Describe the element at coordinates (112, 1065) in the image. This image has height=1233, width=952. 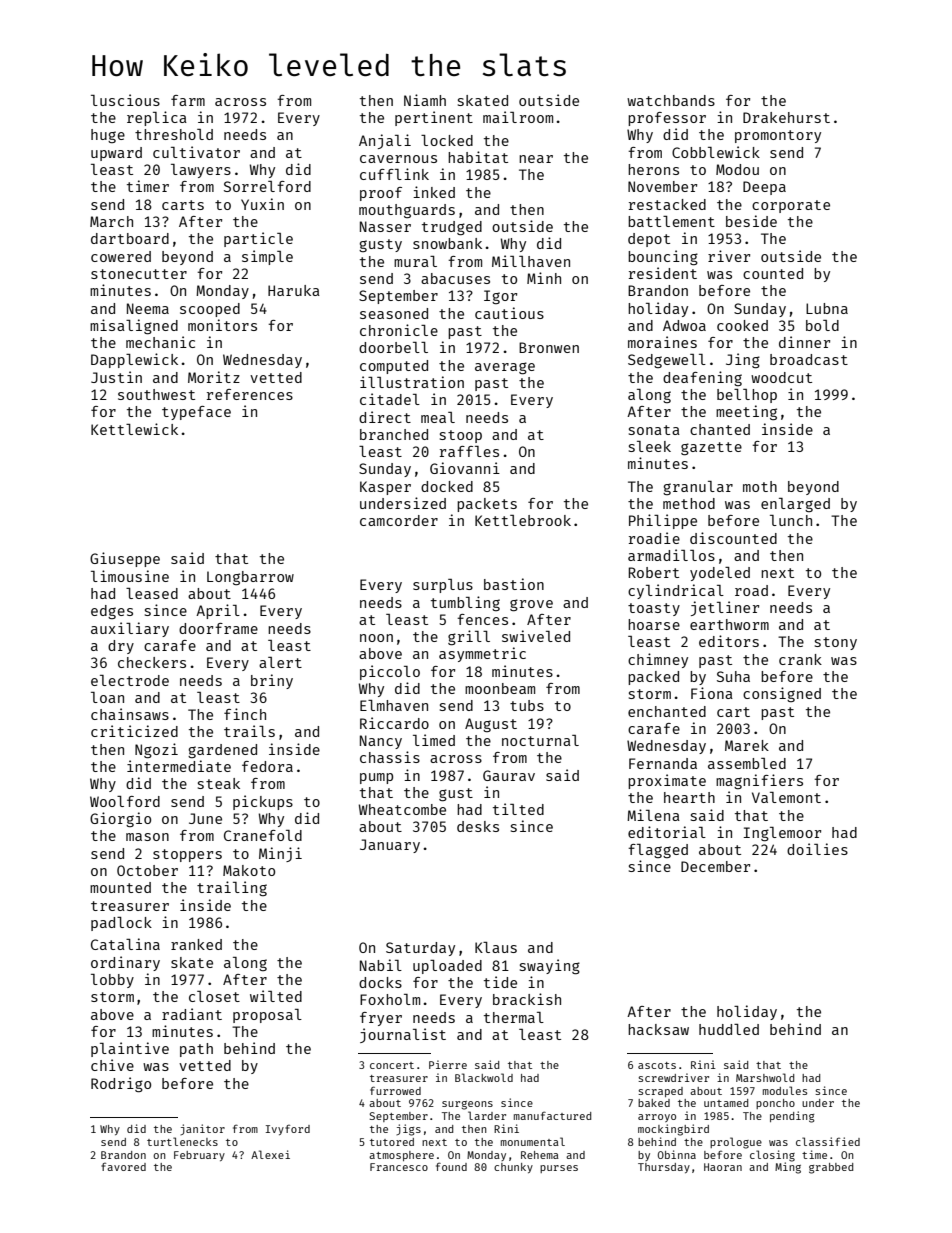
I see `chive` at that location.
